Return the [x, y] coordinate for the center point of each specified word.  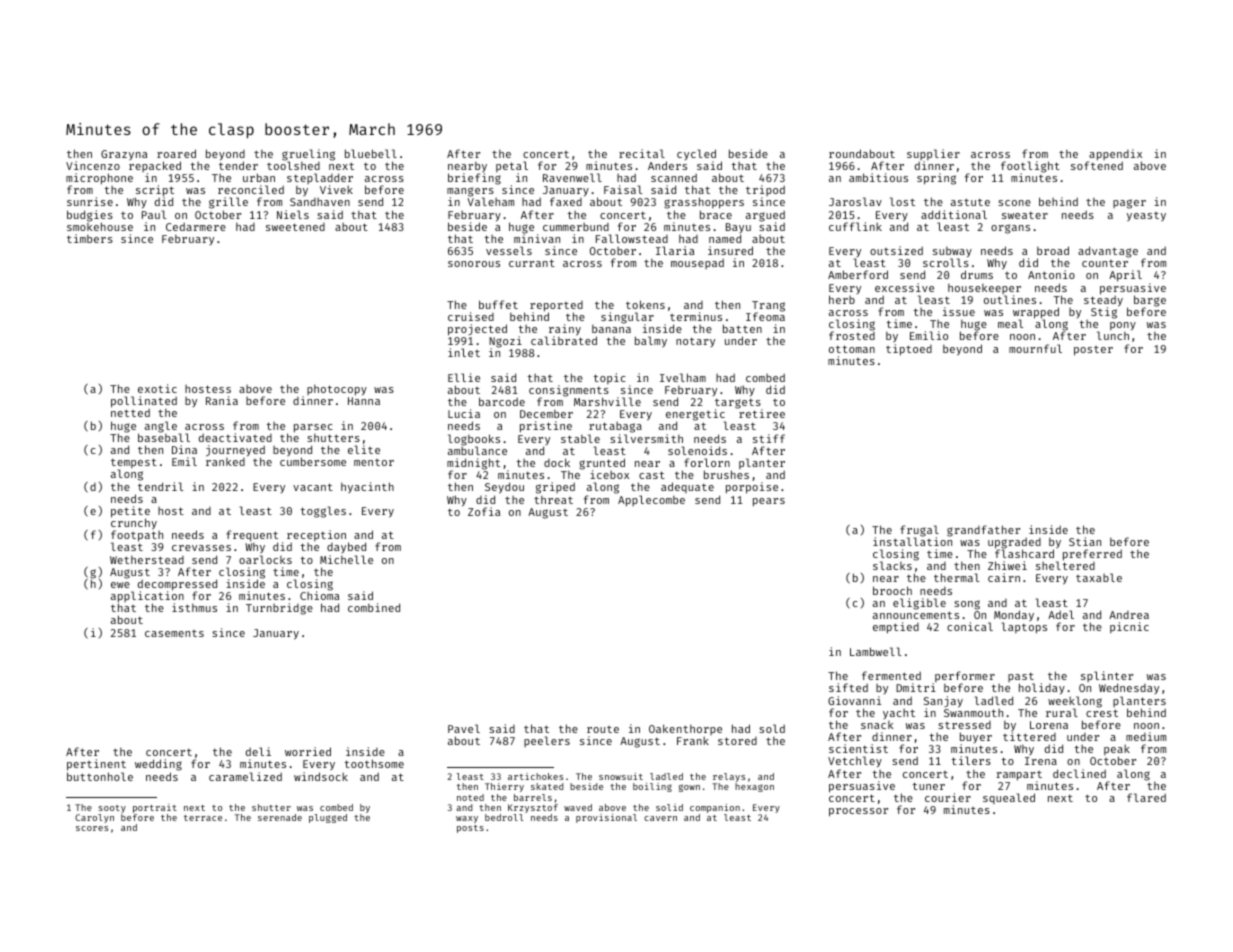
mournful [1035, 348]
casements [174, 633]
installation [912, 541]
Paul [154, 214]
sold [772, 728]
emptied [896, 628]
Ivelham [683, 377]
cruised [471, 316]
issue [959, 311]
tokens [645, 304]
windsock [321, 776]
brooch [892, 590]
